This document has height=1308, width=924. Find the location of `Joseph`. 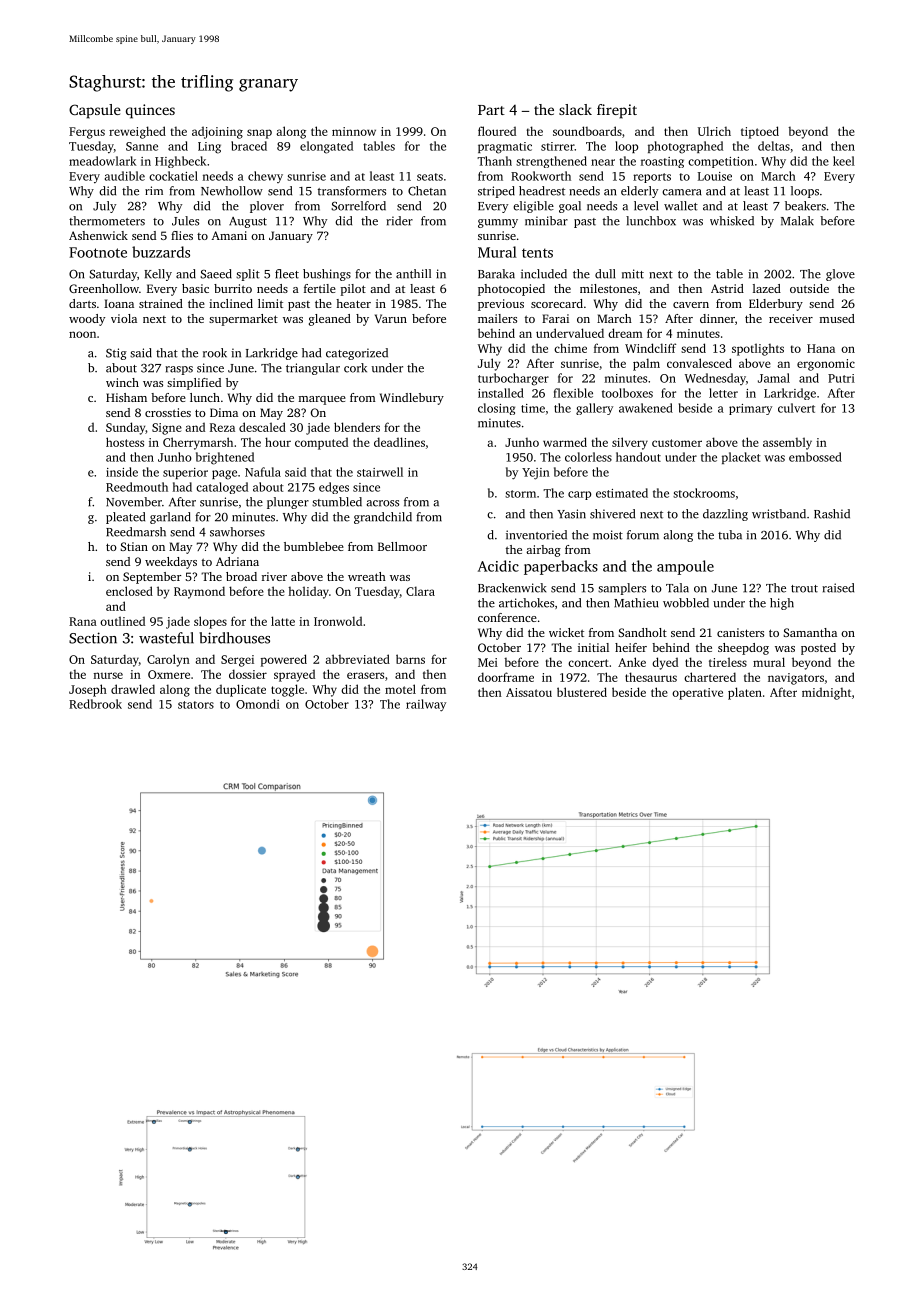

Joseph is located at coordinates (88, 690).
